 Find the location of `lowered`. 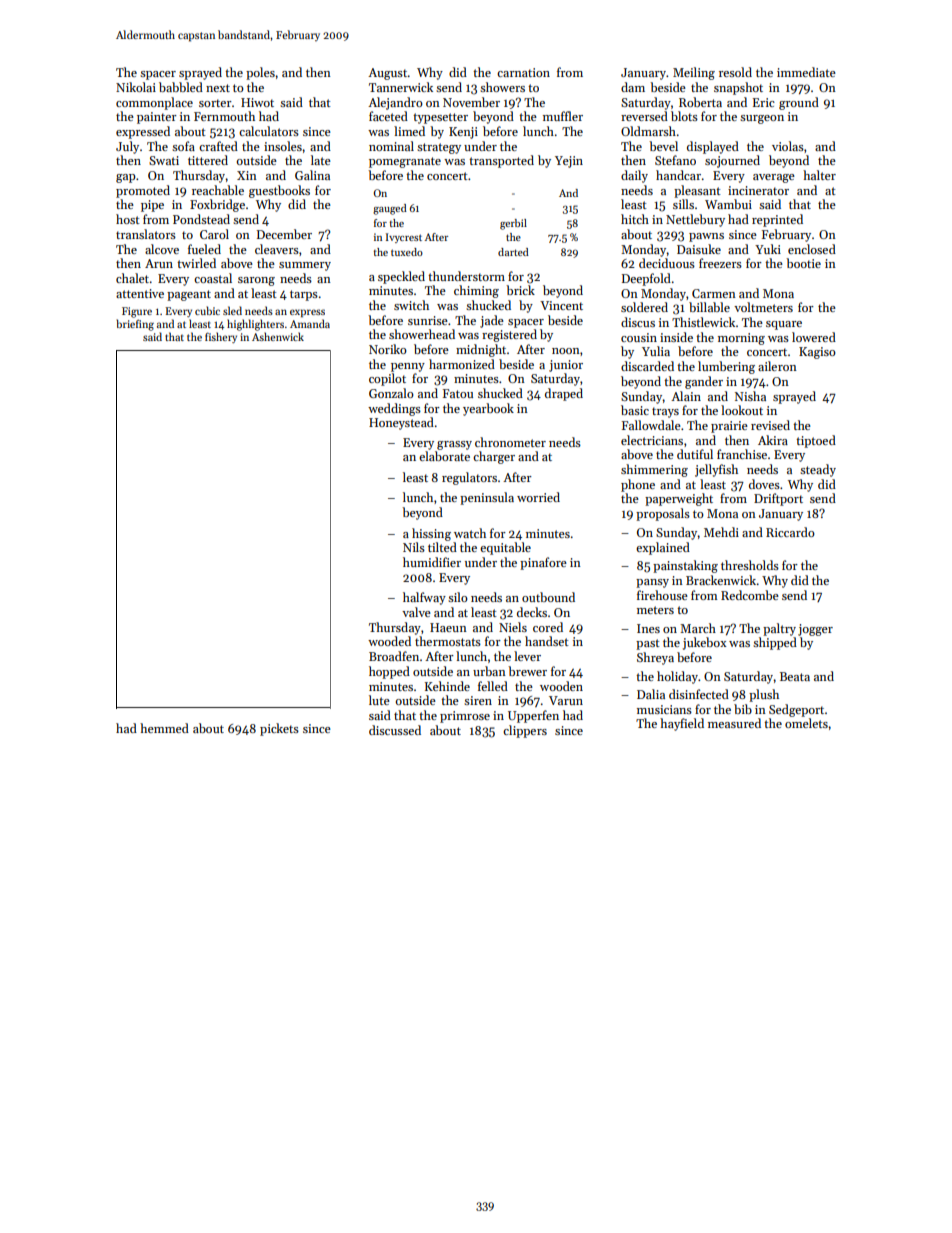

lowered is located at coordinates (814, 337).
